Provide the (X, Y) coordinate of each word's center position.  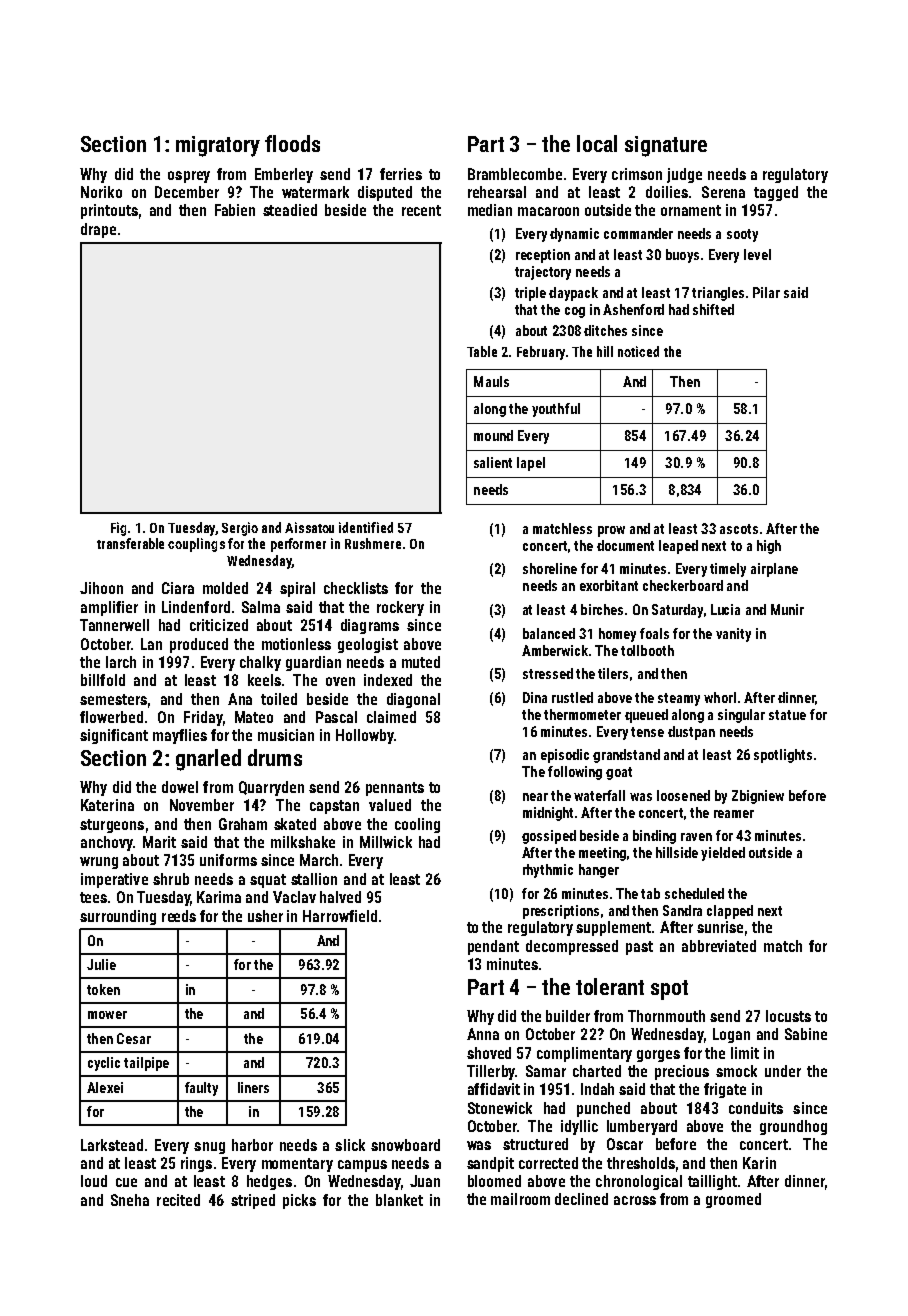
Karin (759, 1163)
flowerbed (111, 717)
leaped (678, 547)
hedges (269, 1182)
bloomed (494, 1181)
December (187, 192)
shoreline (550, 568)
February (541, 353)
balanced (549, 633)
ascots (739, 529)
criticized (219, 625)
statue (787, 715)
